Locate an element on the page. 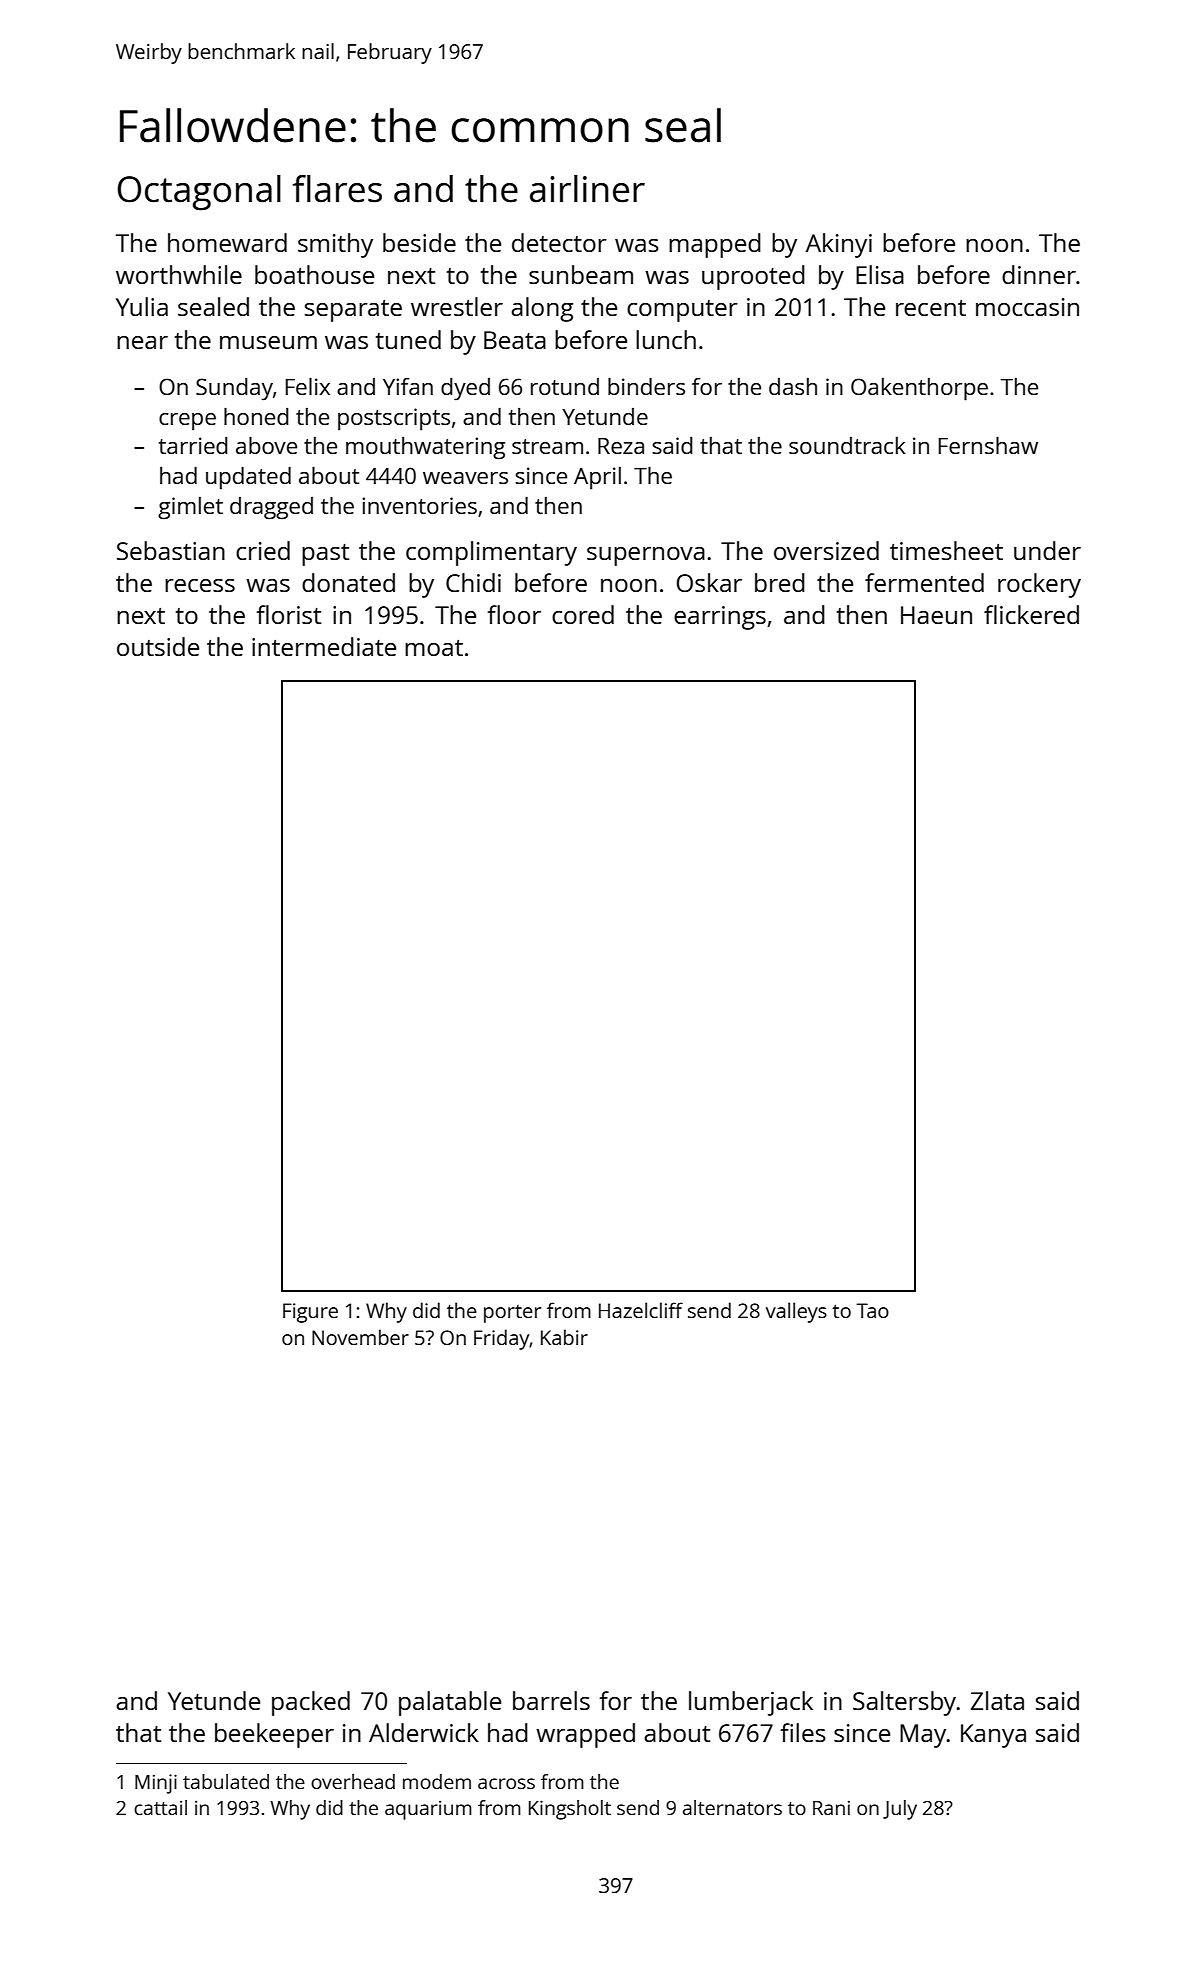 Image resolution: width=1197 pixels, height=1971 pixels. beekeeper is located at coordinates (274, 1735).
